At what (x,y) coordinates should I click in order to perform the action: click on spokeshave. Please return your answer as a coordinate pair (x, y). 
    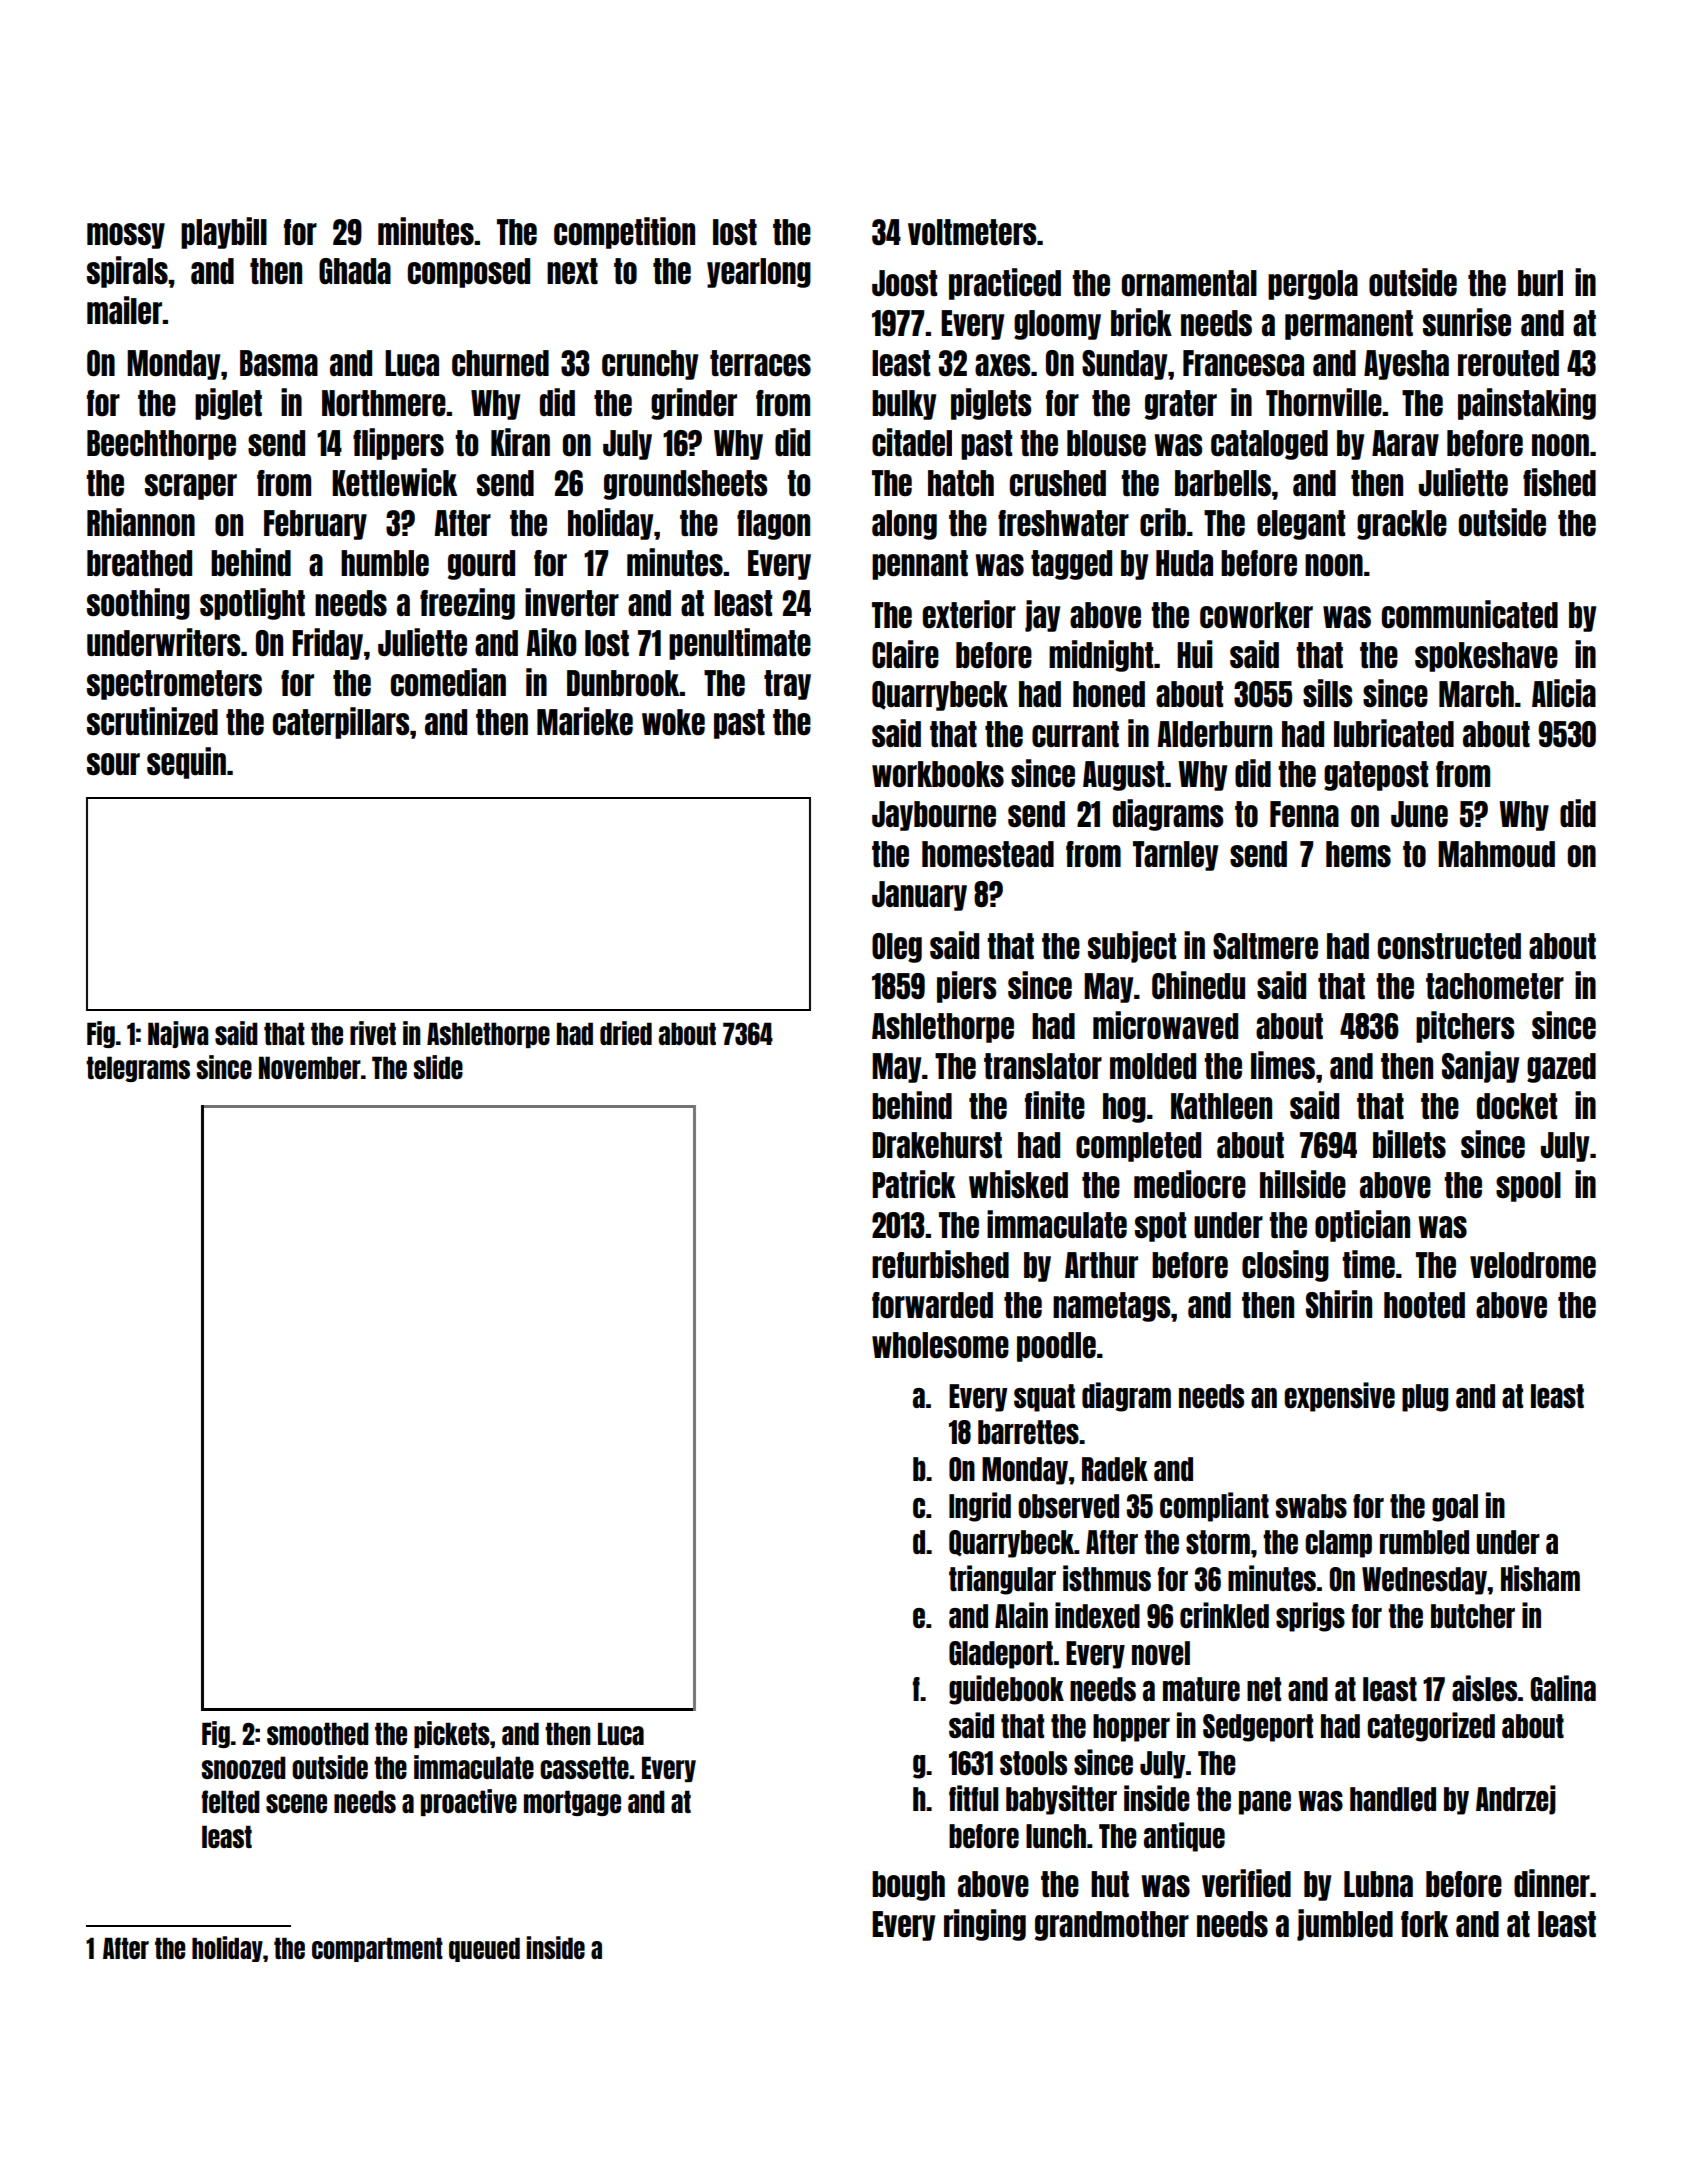
    Looking at the image, I should click on (1486, 657).
